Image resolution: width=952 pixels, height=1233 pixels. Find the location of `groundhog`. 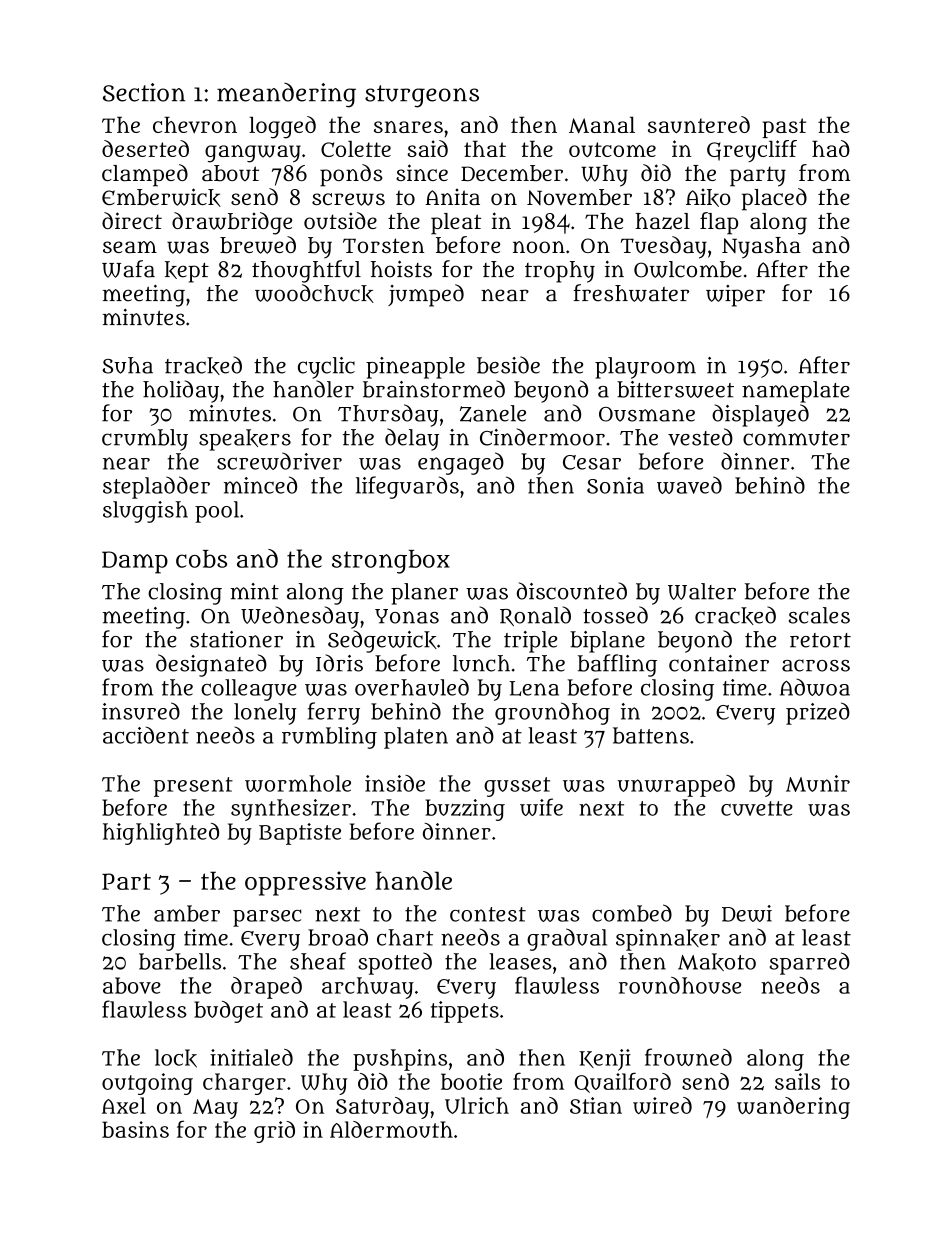

groundhog is located at coordinates (552, 713).
